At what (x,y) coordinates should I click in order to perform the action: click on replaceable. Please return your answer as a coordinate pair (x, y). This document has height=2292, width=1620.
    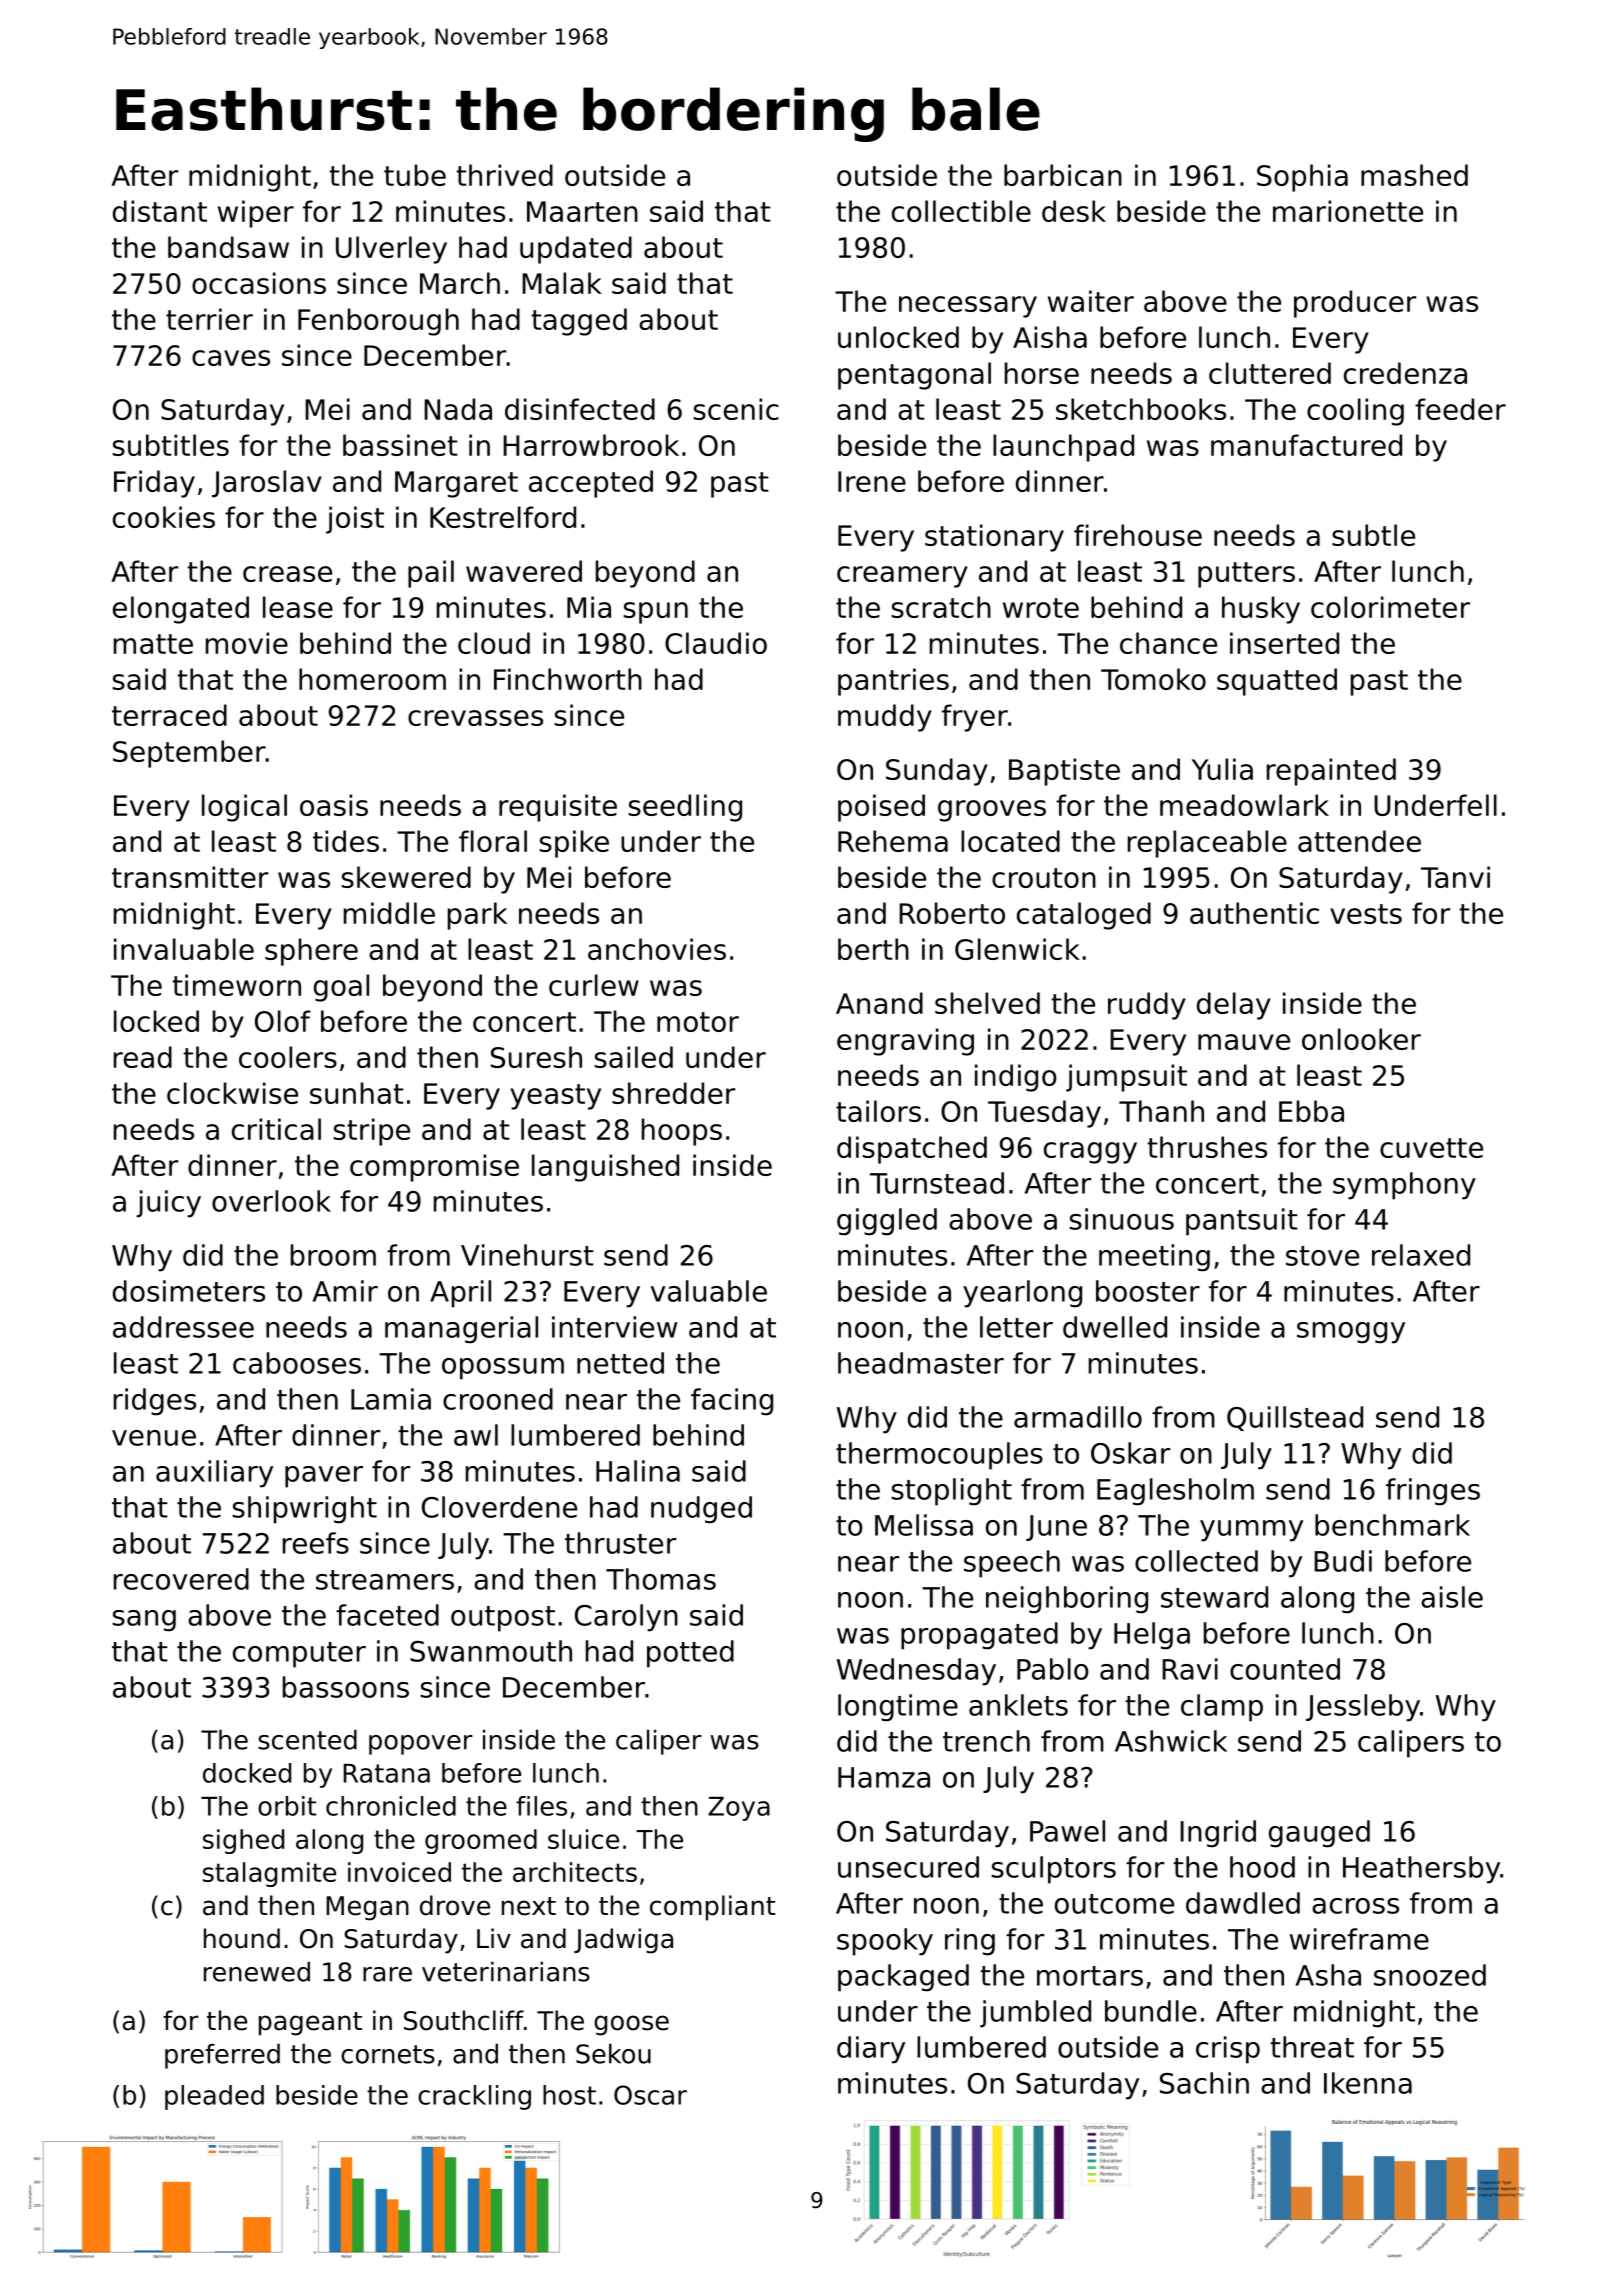
    Looking at the image, I should click on (1207, 844).
